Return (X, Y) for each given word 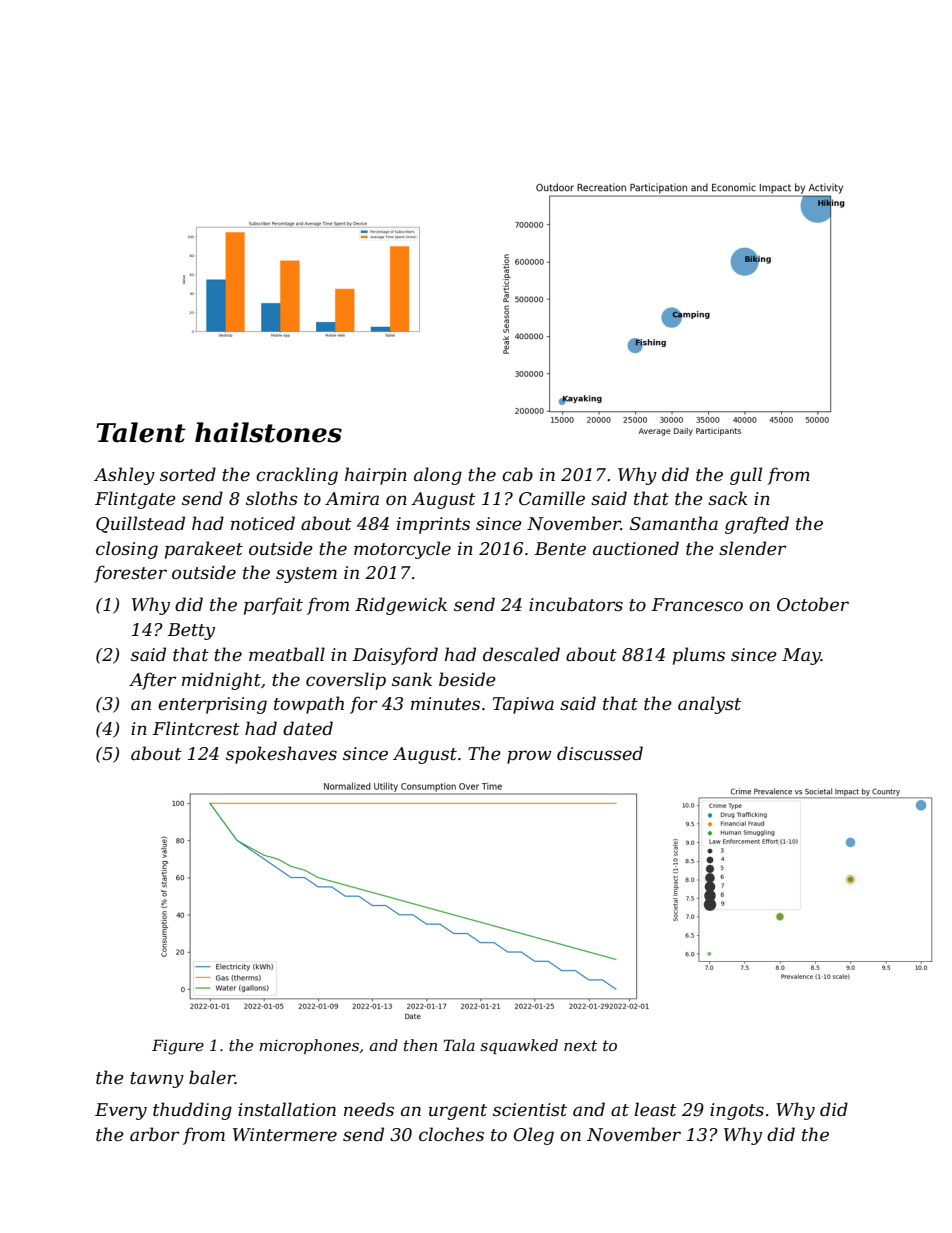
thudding (192, 1111)
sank (412, 679)
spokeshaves (281, 755)
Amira (352, 498)
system (306, 575)
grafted (757, 525)
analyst (709, 705)
